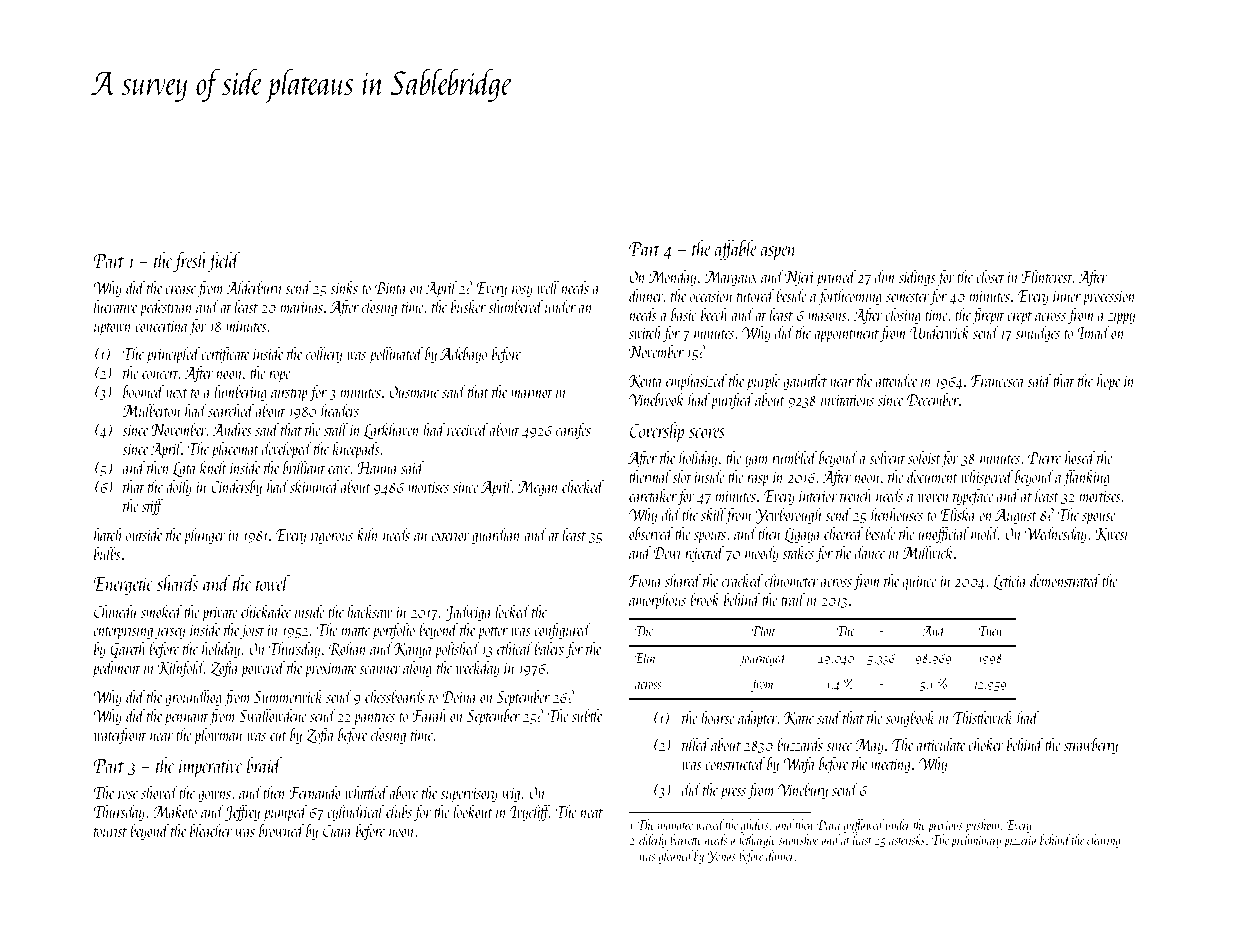  What do you see at coordinates (736, 250) in the document?
I see `affable` at bounding box center [736, 250].
